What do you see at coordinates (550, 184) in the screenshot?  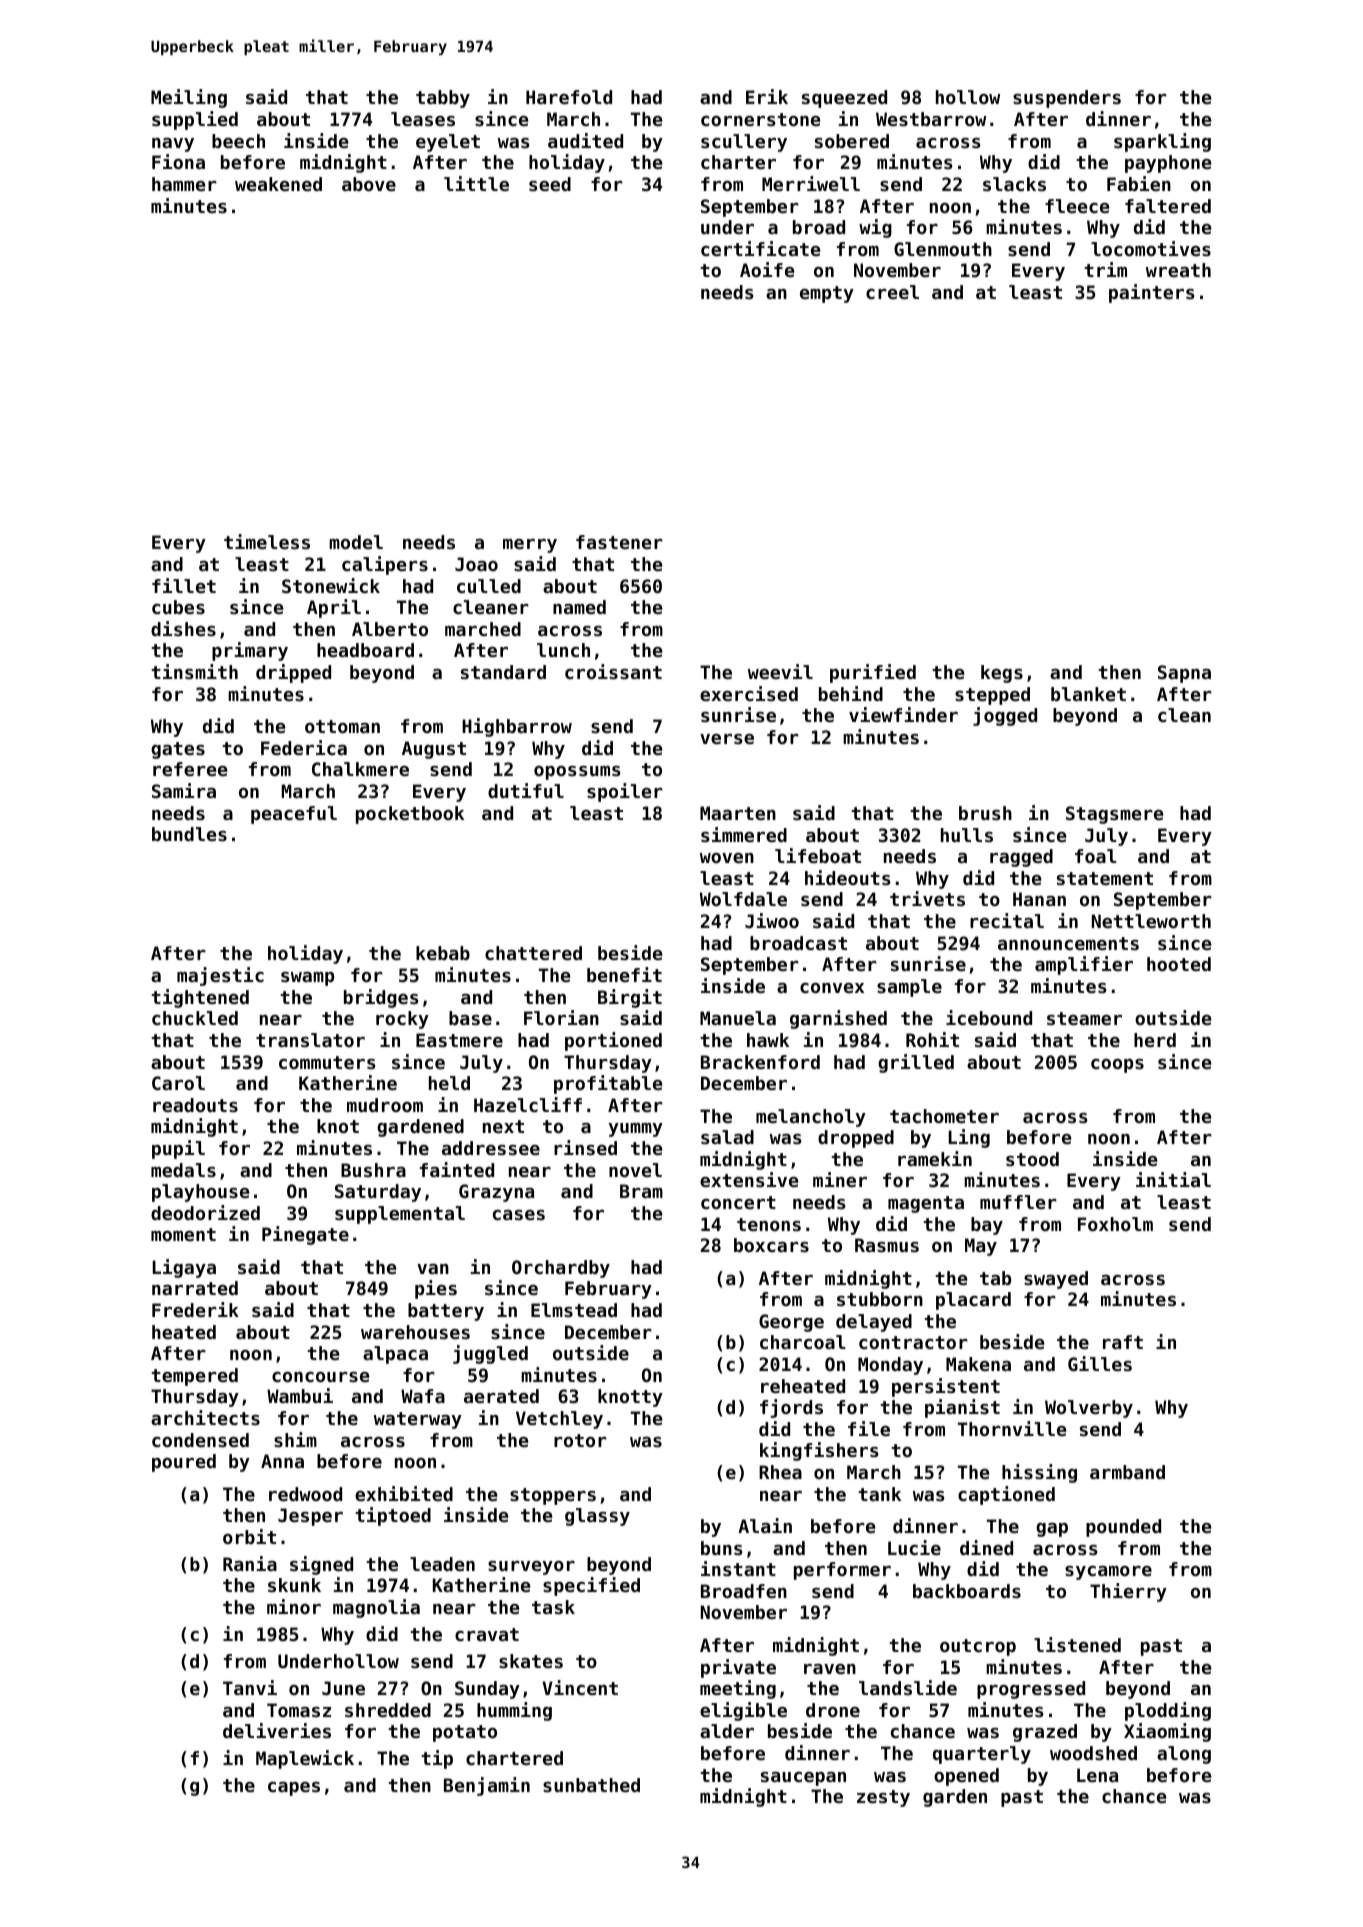 I see `seed` at bounding box center [550, 184].
